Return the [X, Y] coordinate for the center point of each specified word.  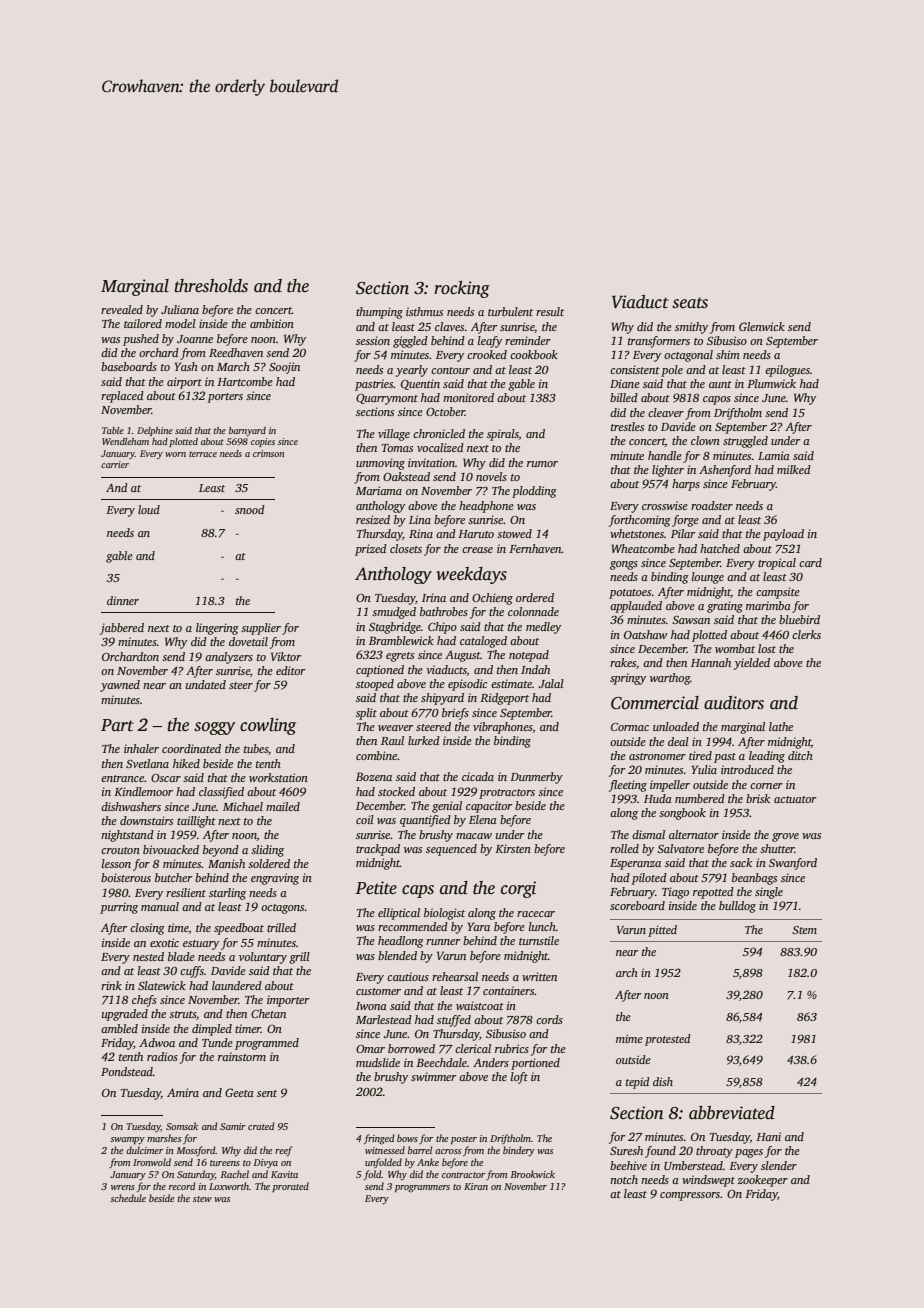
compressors [690, 1196]
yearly [412, 371]
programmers [422, 1189]
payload [783, 535]
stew [202, 1199]
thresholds [211, 286]
